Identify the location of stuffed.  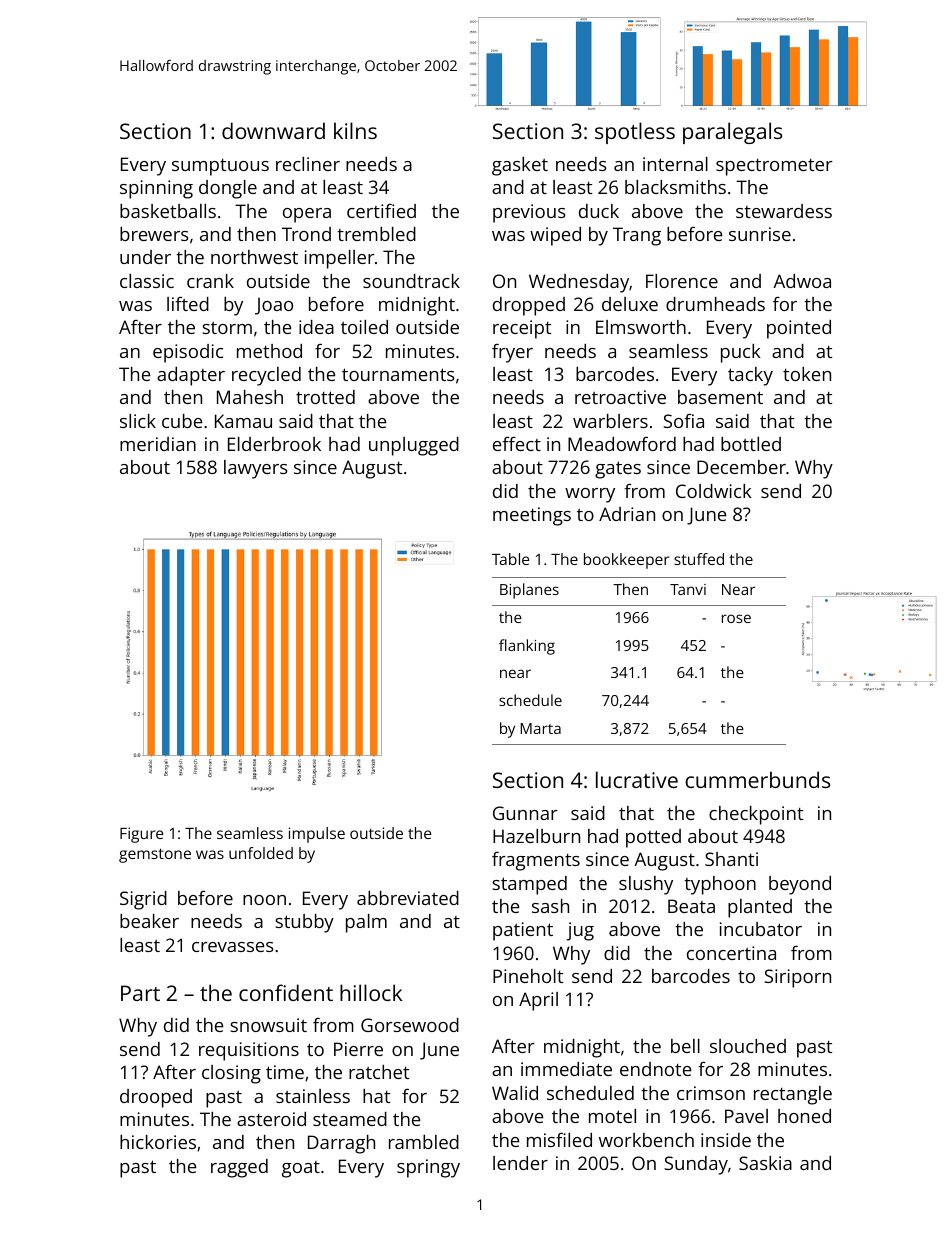
(699, 559).
